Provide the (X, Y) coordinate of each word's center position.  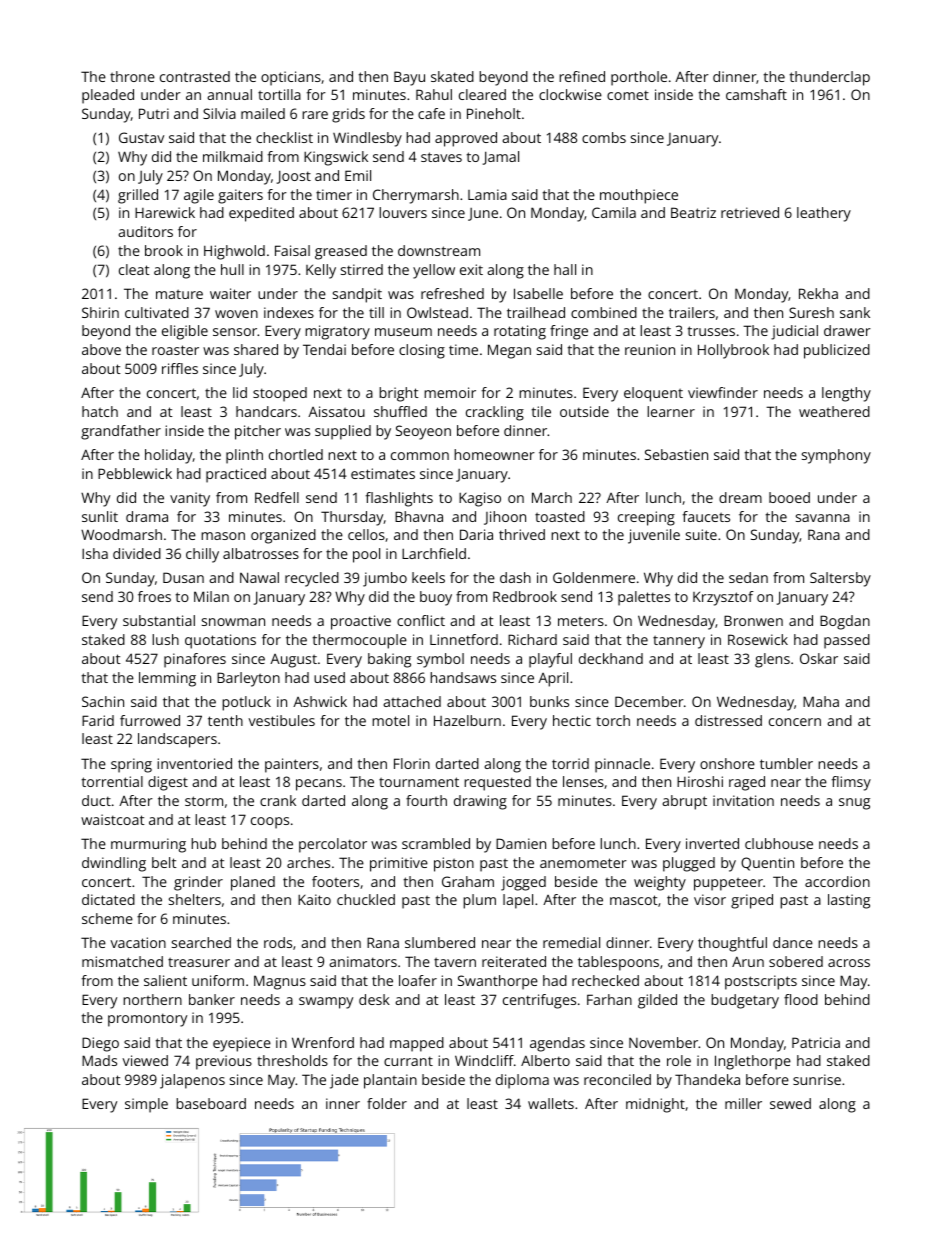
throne (132, 76)
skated (452, 76)
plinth (244, 456)
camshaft (756, 94)
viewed (145, 1060)
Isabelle (538, 293)
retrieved (750, 212)
